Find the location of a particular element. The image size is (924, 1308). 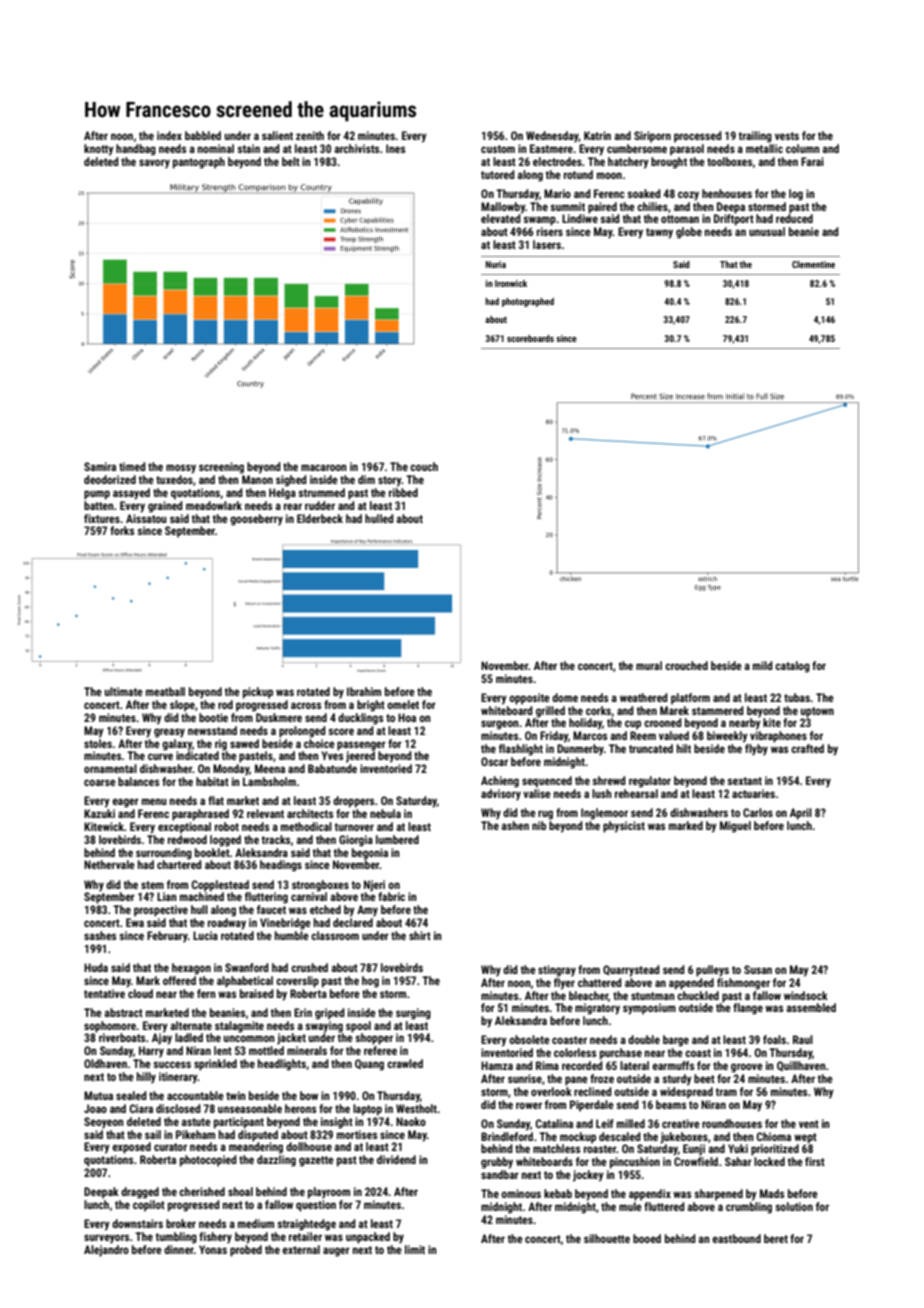

crawled is located at coordinates (405, 1063).
